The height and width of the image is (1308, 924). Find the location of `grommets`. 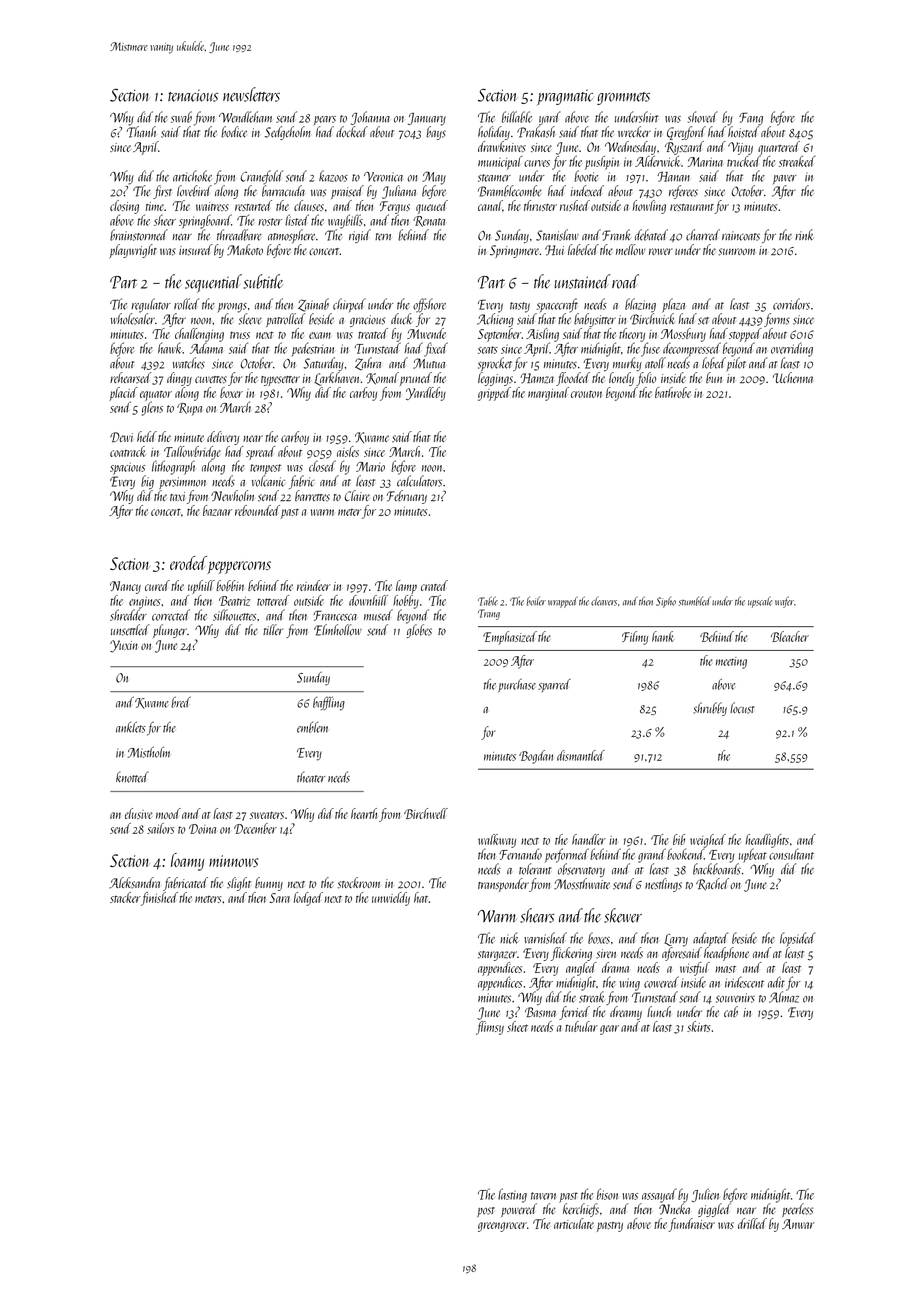

grommets is located at coordinates (623, 98).
